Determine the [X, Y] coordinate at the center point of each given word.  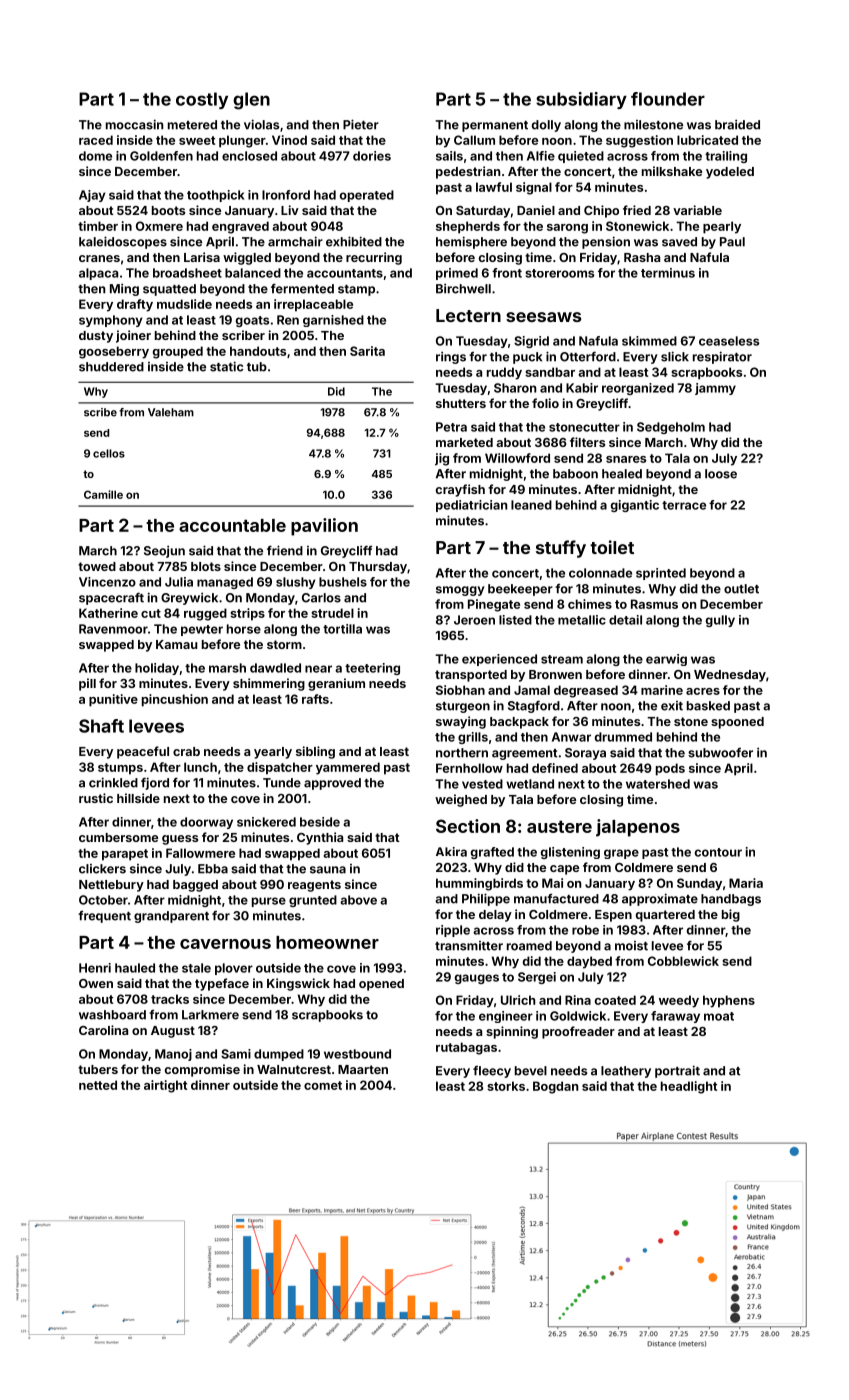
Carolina [103, 1030]
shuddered [111, 367]
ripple [453, 931]
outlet [741, 589]
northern [462, 753]
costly [202, 100]
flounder [668, 99]
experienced [499, 660]
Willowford [517, 458]
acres [703, 691]
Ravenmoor [113, 629]
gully [720, 621]
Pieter [361, 124]
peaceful [143, 752]
